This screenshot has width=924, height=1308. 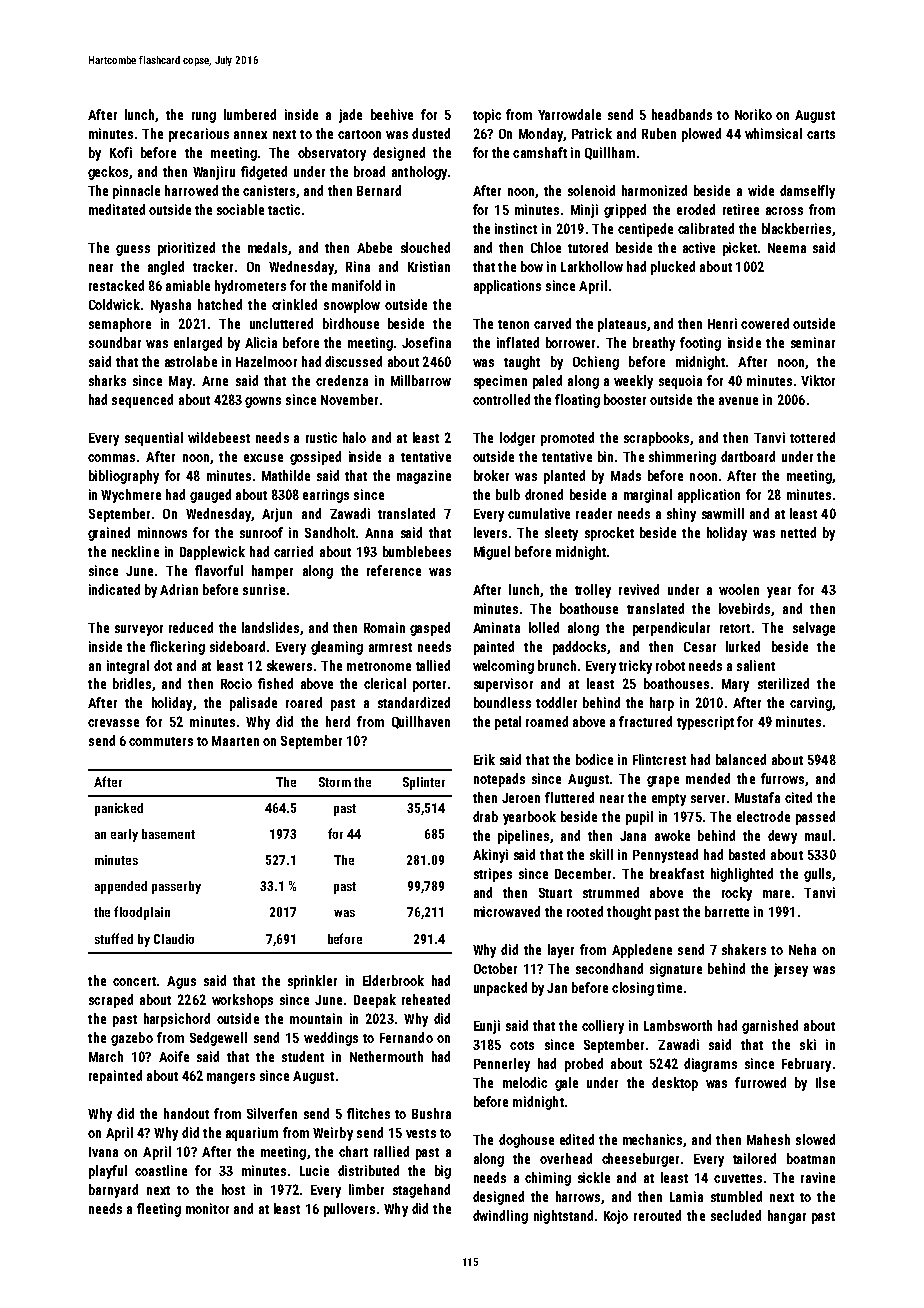 What do you see at coordinates (487, 116) in the screenshot?
I see `topic` at bounding box center [487, 116].
